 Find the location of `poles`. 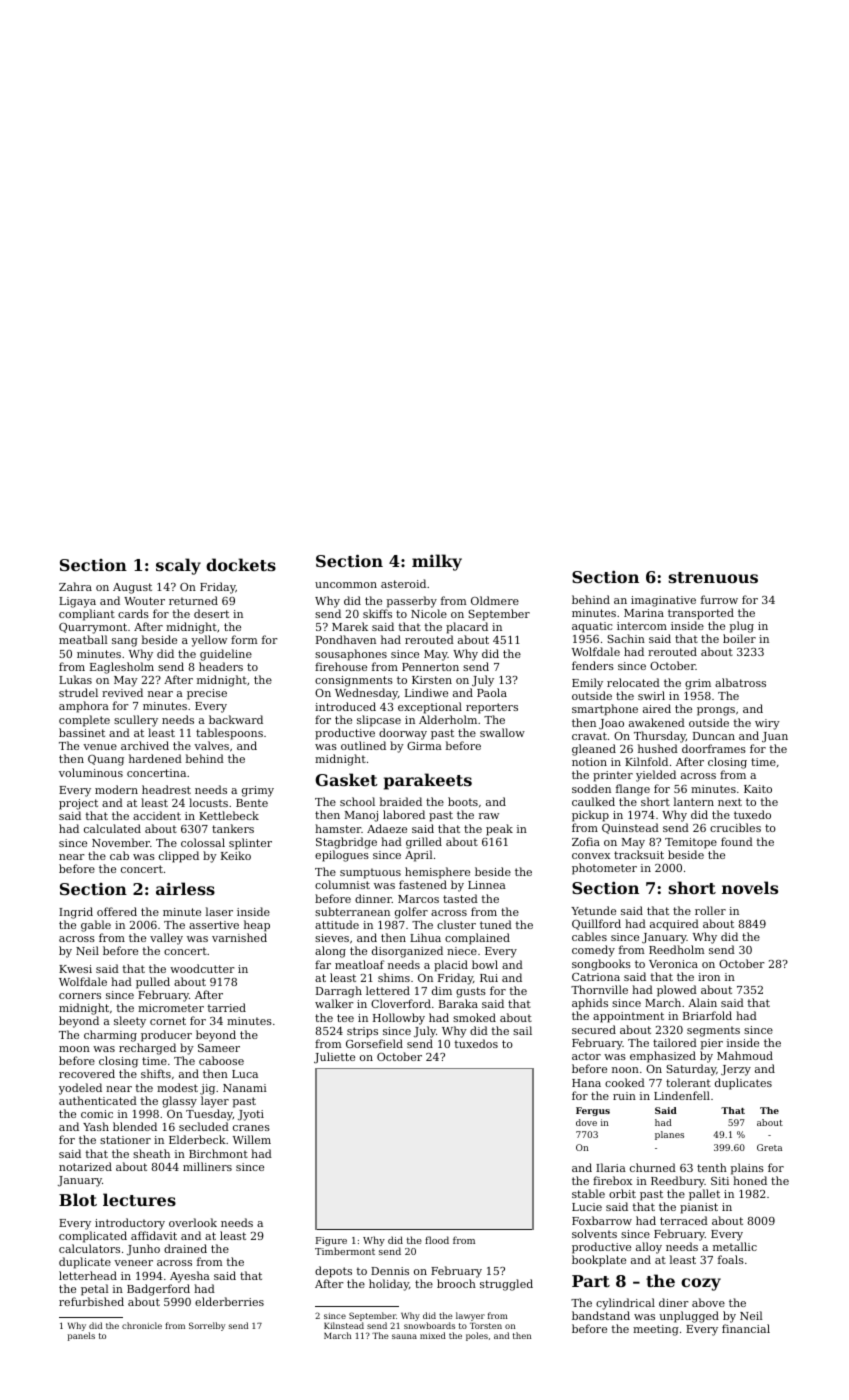

poles is located at coordinates (477, 1336).
